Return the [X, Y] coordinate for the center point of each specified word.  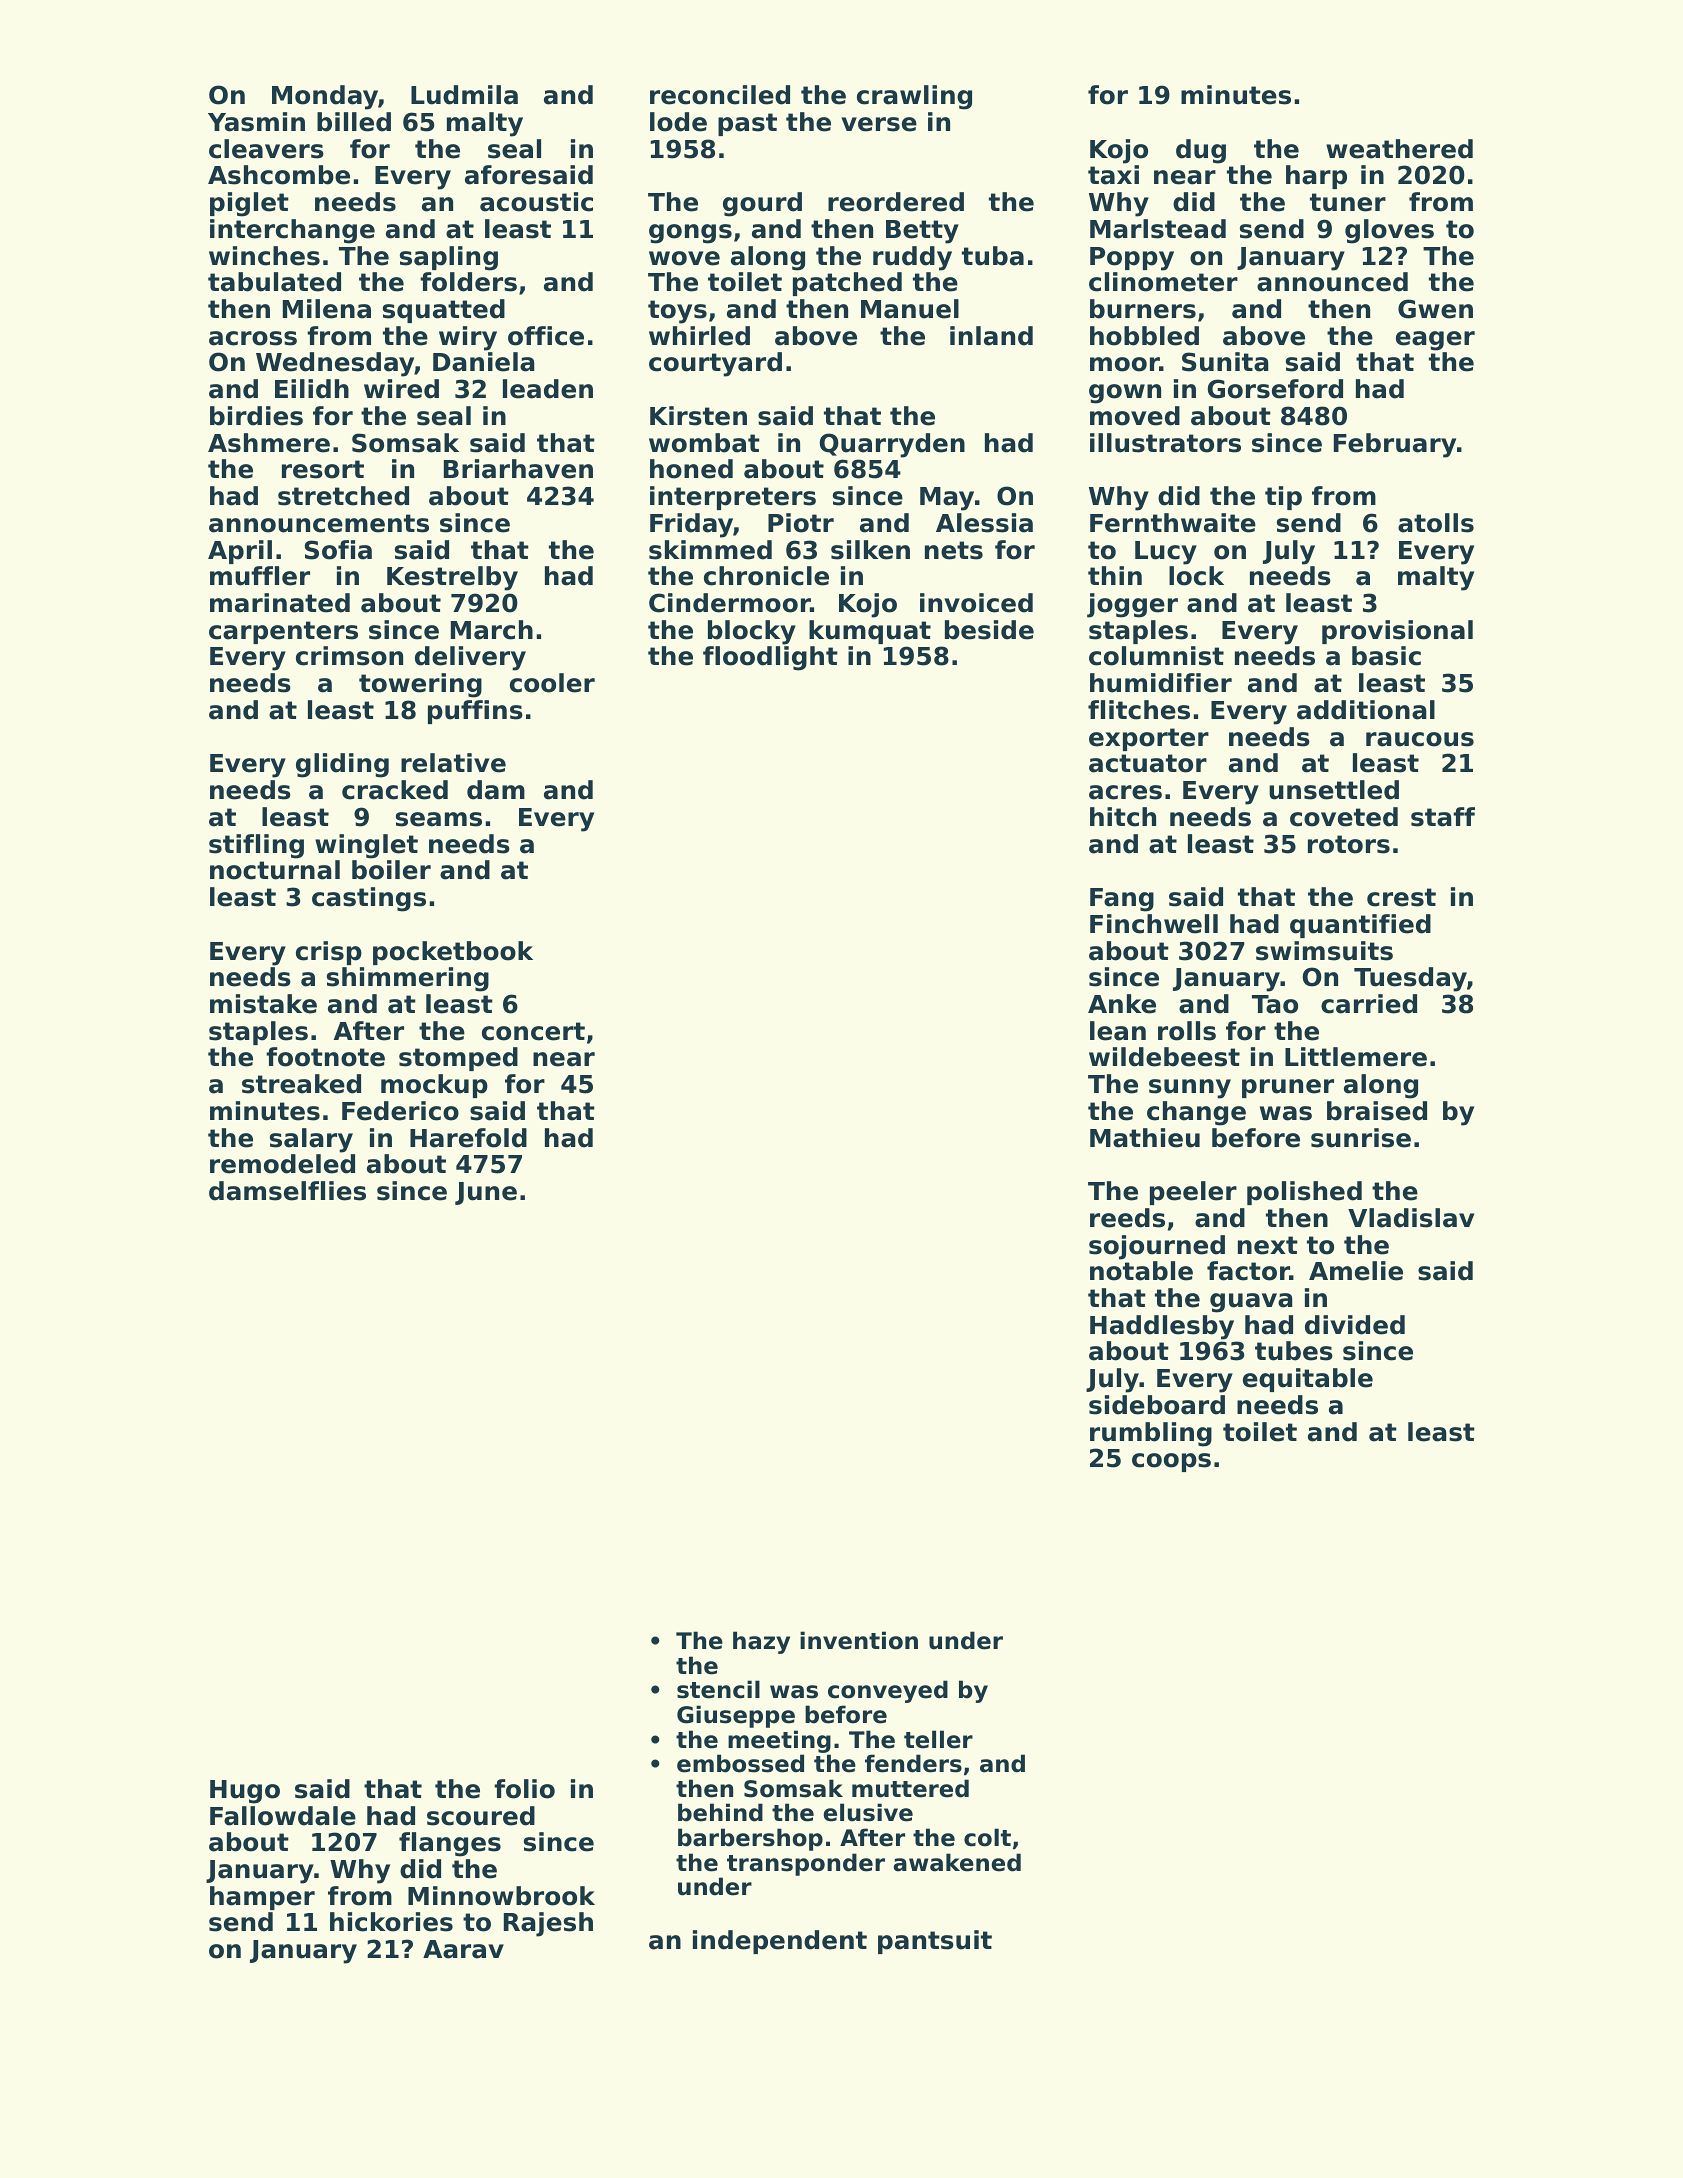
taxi [1113, 175]
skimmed [710, 550]
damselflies [287, 1191]
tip [1283, 498]
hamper [262, 1898]
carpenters [283, 632]
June [486, 1193]
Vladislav [1411, 1218]
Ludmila [464, 95]
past [747, 124]
